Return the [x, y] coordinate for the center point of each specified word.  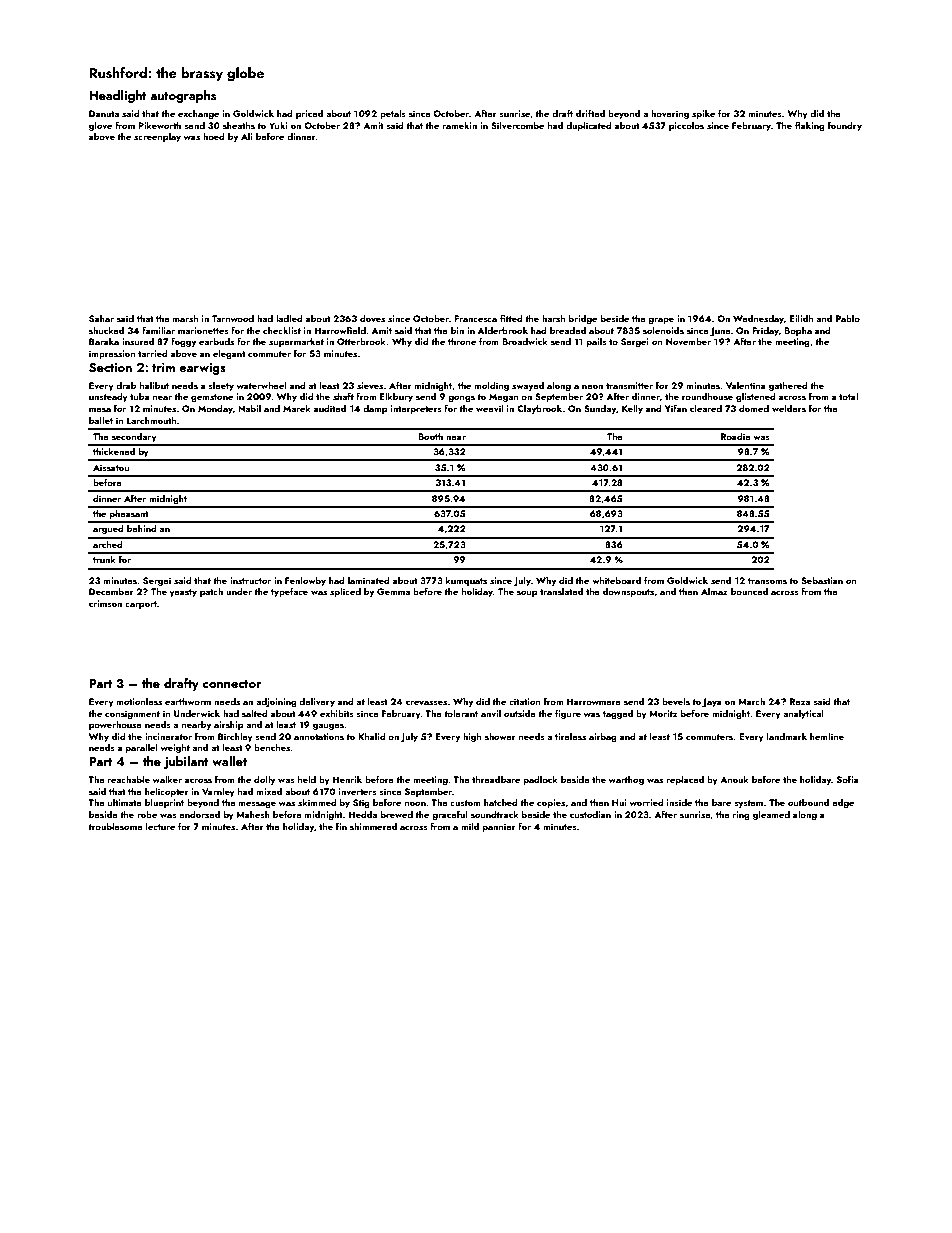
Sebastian [822, 580]
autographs [183, 96]
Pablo [848, 318]
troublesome [115, 826]
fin [341, 826]
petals [393, 114]
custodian [590, 814]
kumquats [466, 581]
